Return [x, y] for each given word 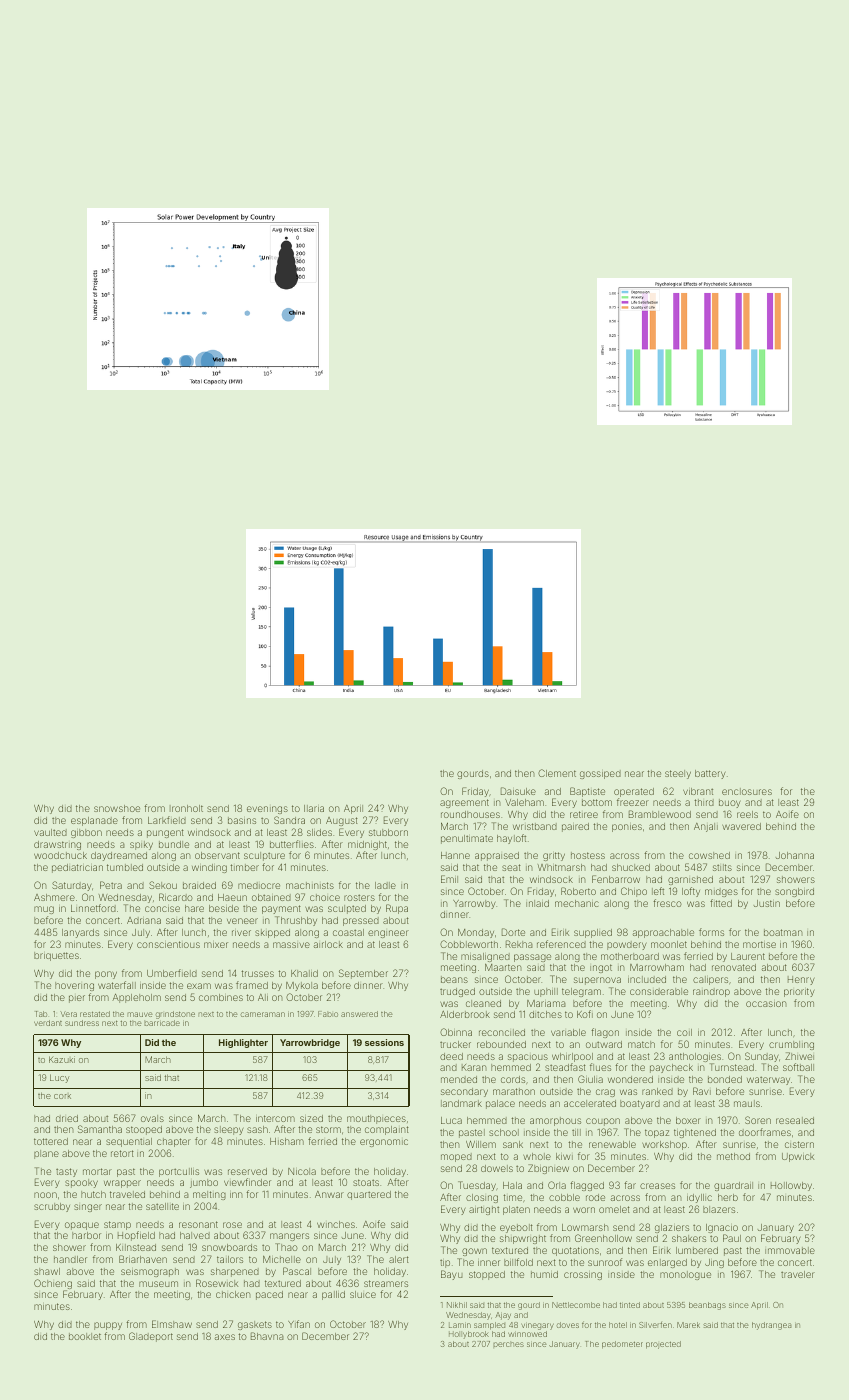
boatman [783, 932]
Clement [557, 773]
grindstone [175, 1015]
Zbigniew [548, 1169]
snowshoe [117, 808]
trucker [455, 1044]
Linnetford [93, 908]
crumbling [791, 1045]
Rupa [397, 909]
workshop [664, 1145]
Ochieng [53, 1284]
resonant [198, 1224]
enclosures [747, 791]
